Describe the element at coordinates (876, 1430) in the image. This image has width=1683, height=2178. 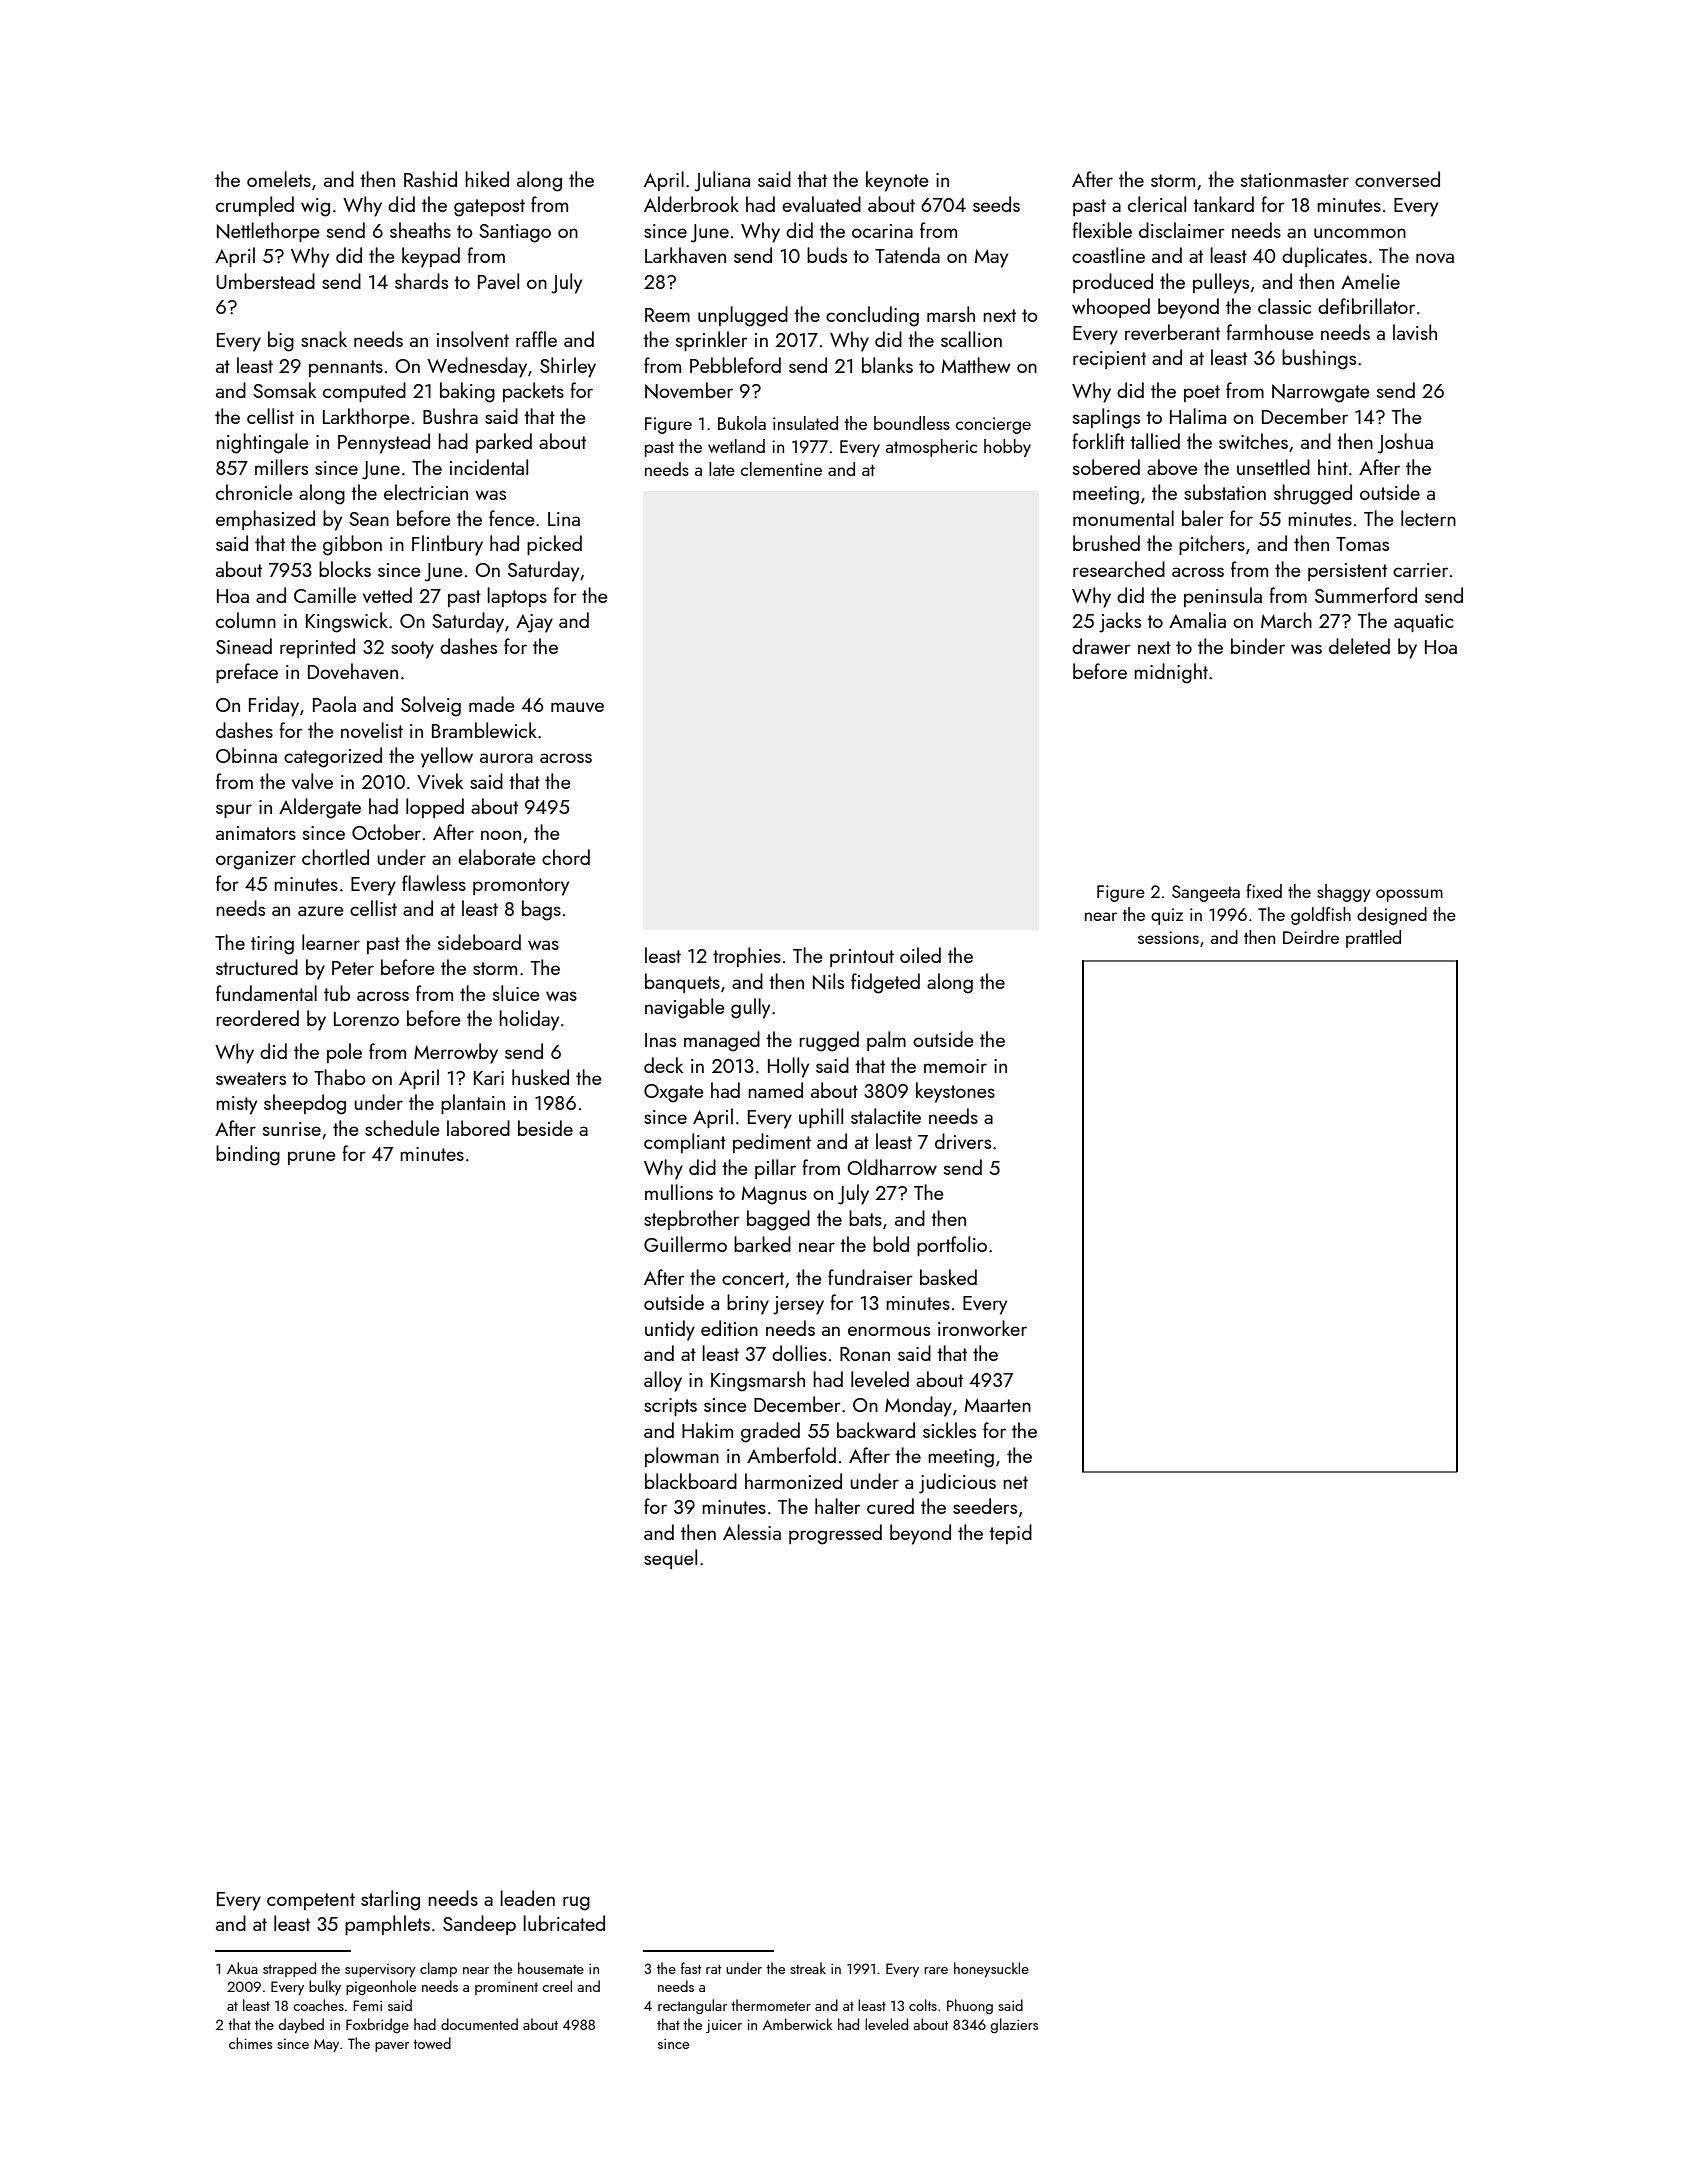
I see `backward` at that location.
